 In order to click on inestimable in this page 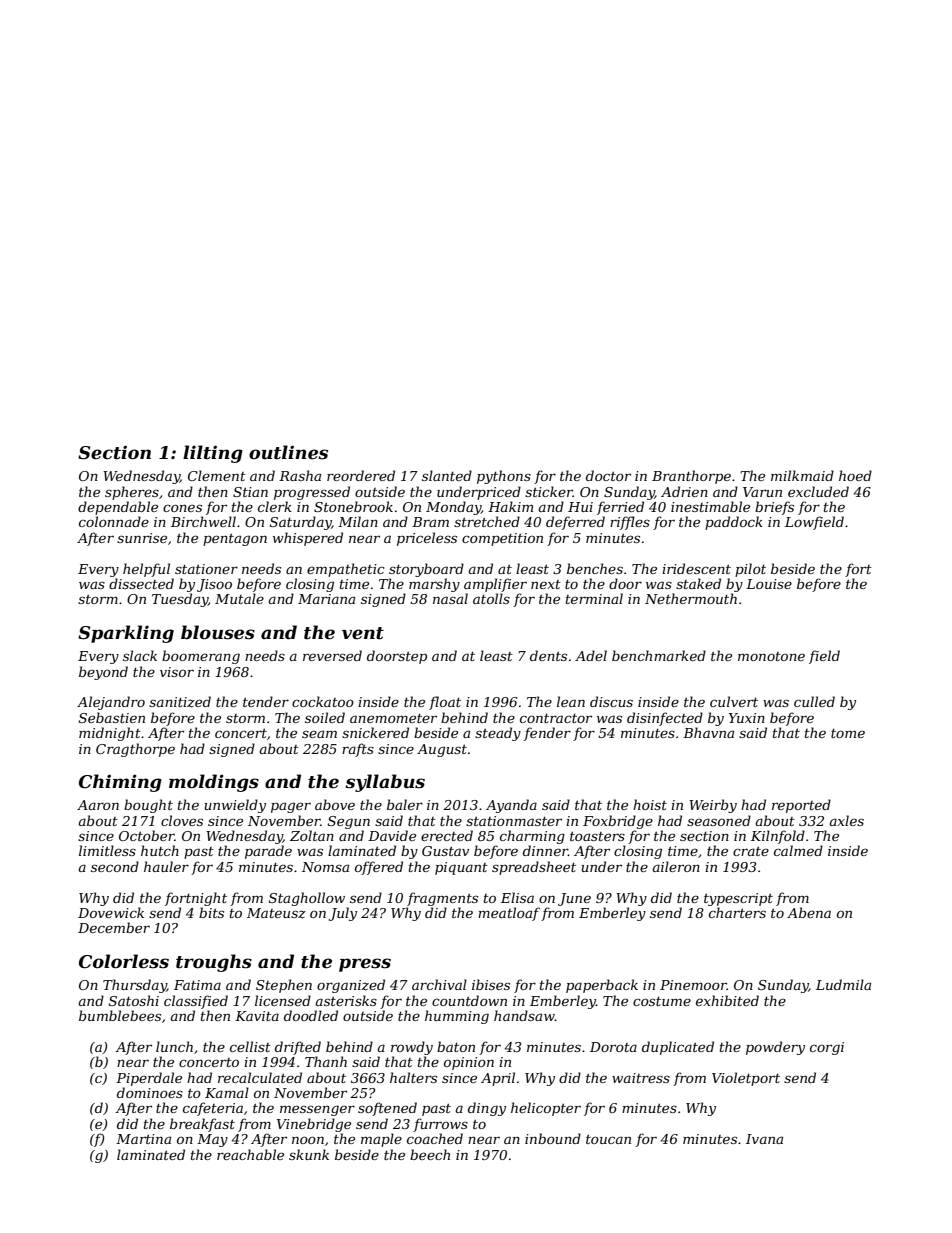, I will do `click(710, 506)`.
